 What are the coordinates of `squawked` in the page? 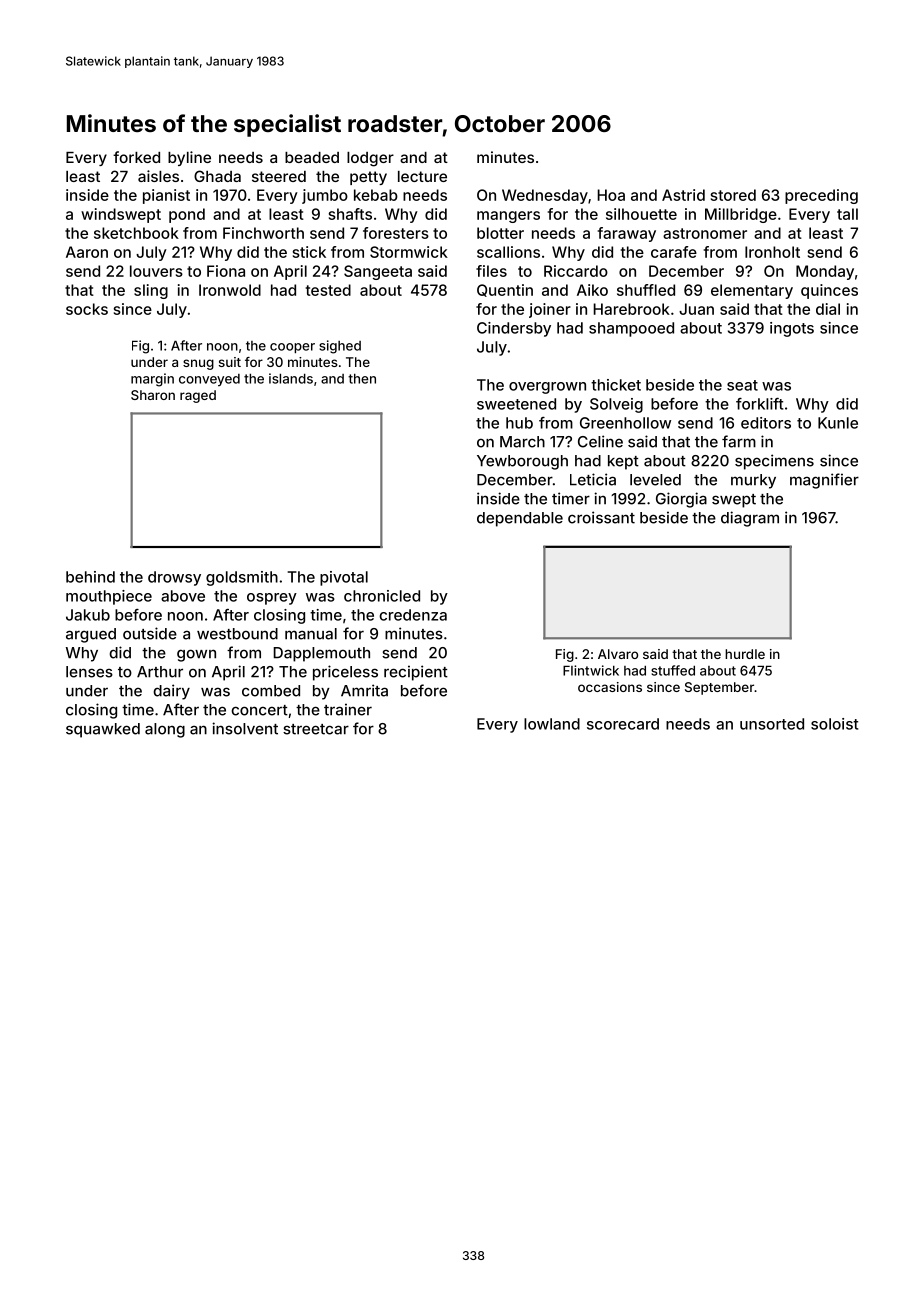 It's located at (103, 730).
